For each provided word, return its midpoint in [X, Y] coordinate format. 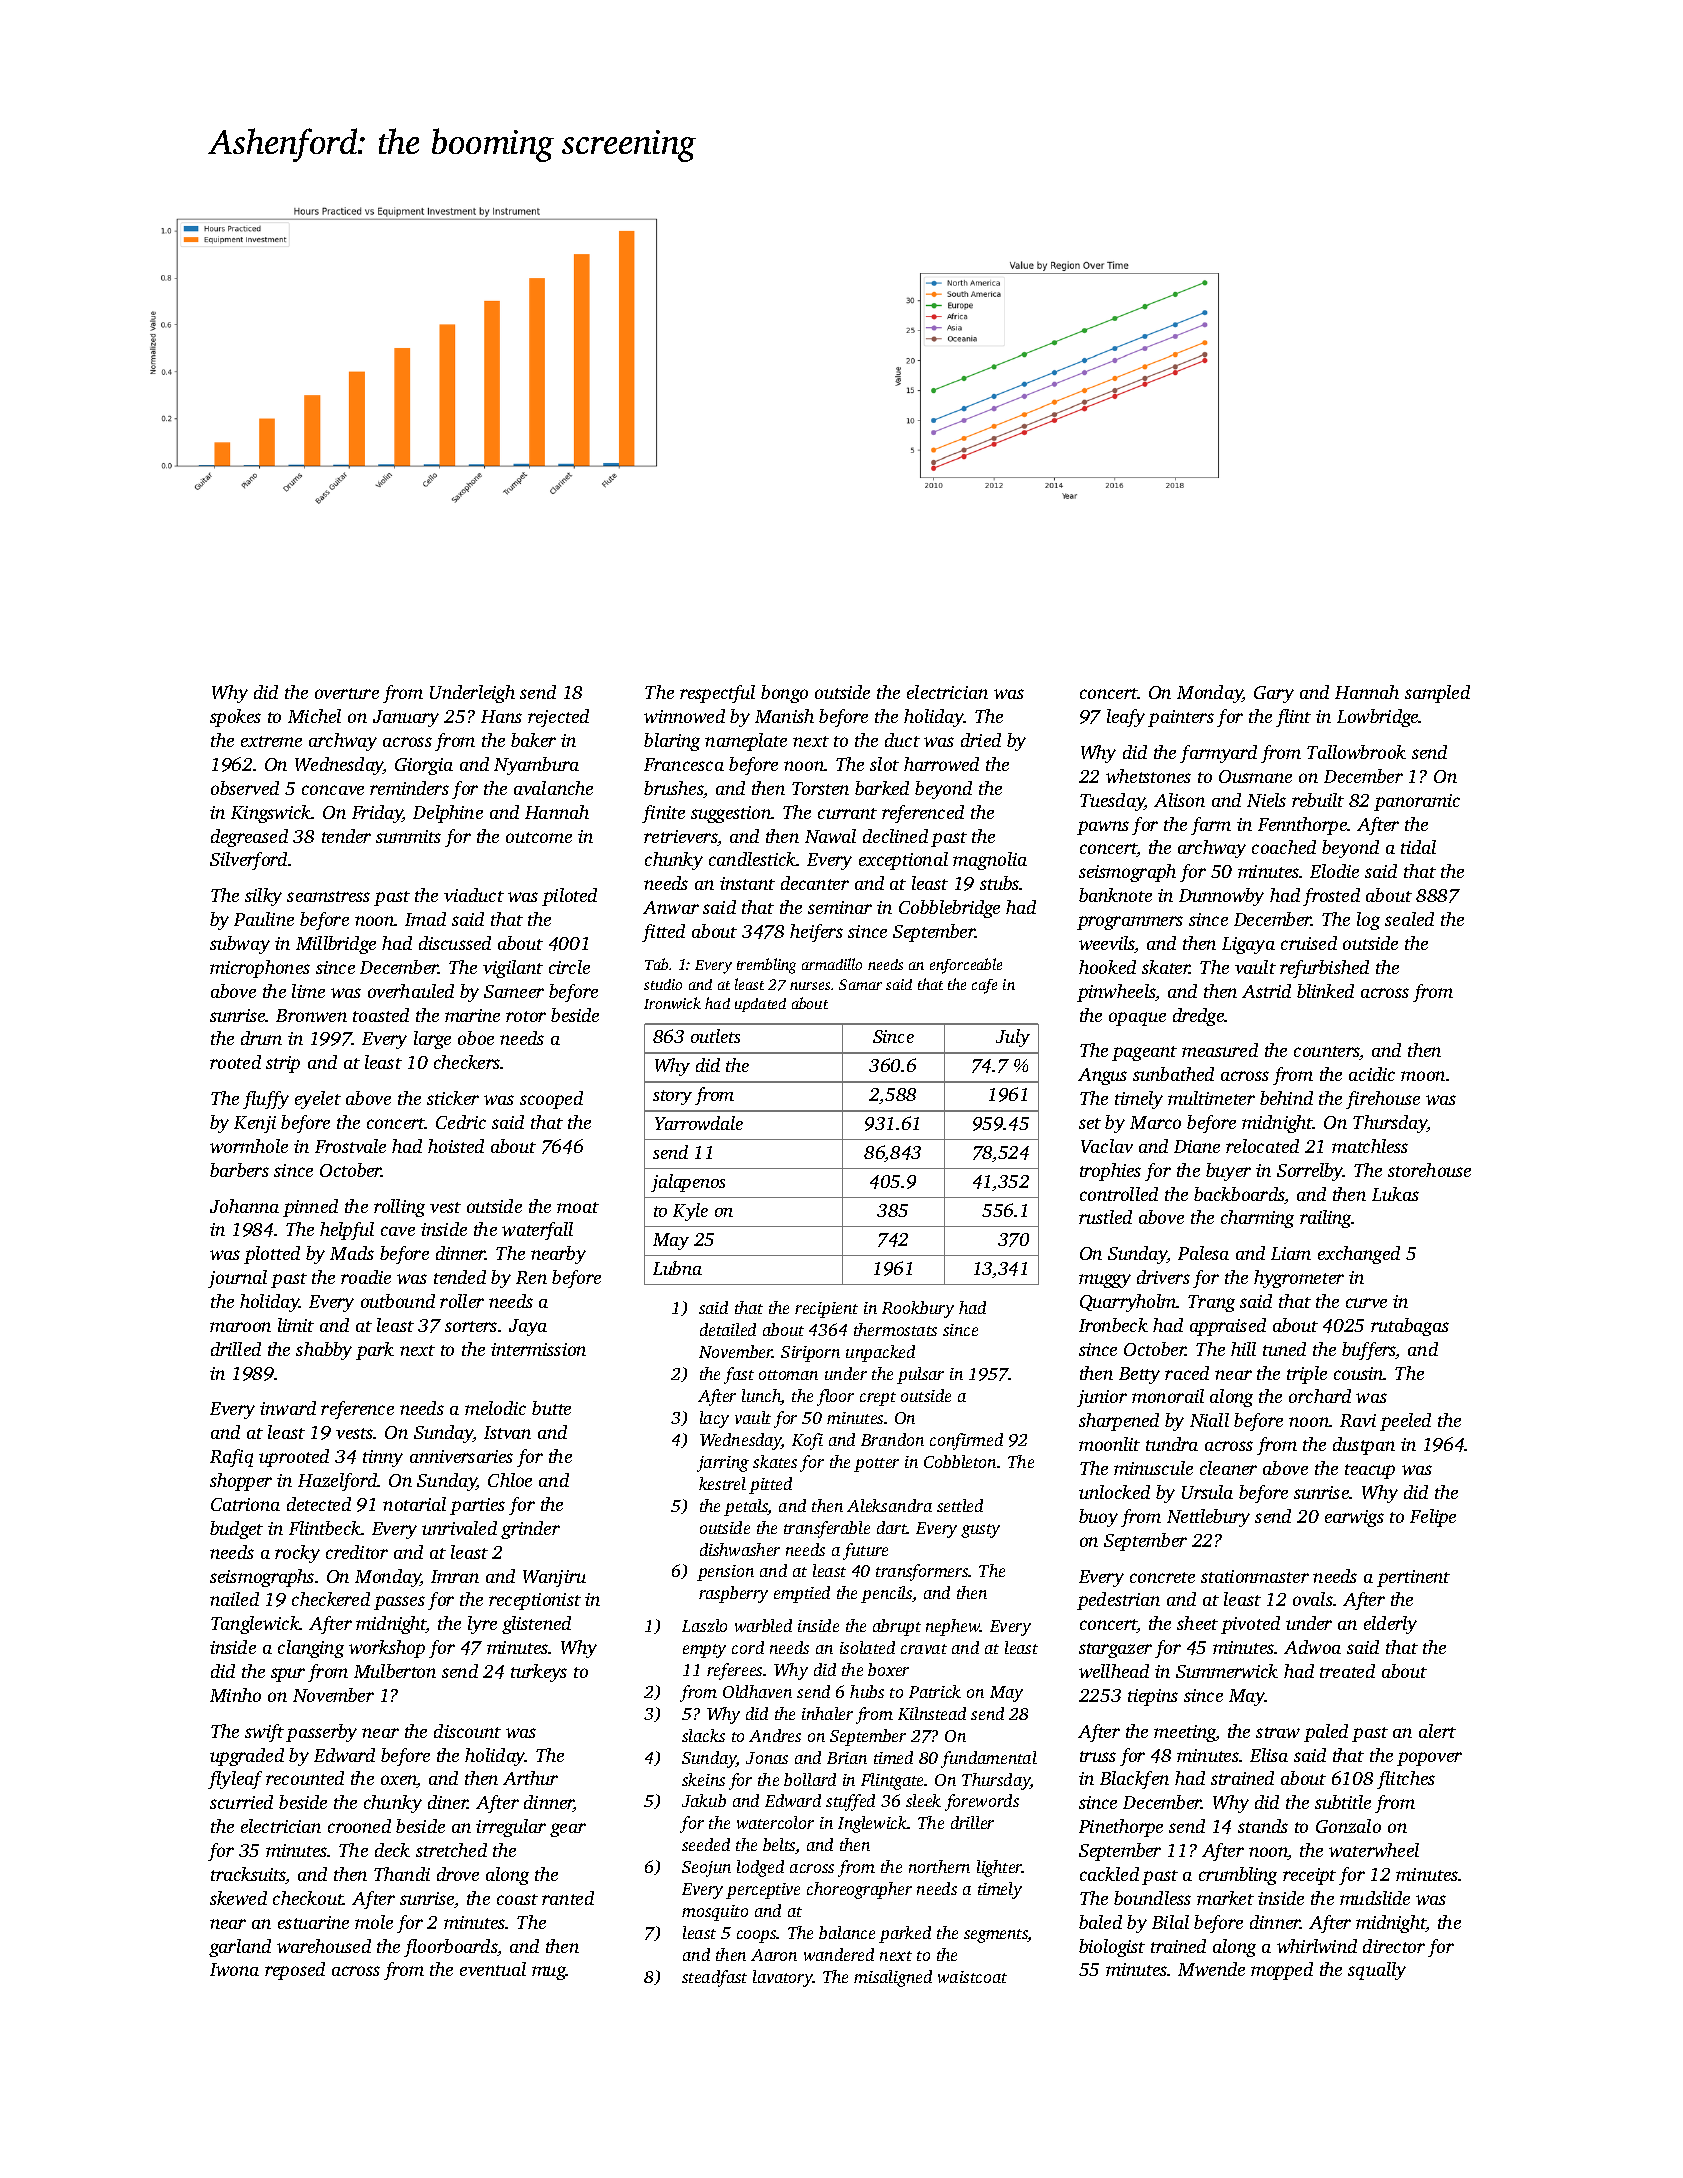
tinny [383, 1458]
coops [757, 1936]
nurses [810, 986]
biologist [1112, 1948]
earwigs [1354, 1518]
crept [878, 1399]
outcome [539, 837]
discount [467, 1731]
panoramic [1417, 802]
